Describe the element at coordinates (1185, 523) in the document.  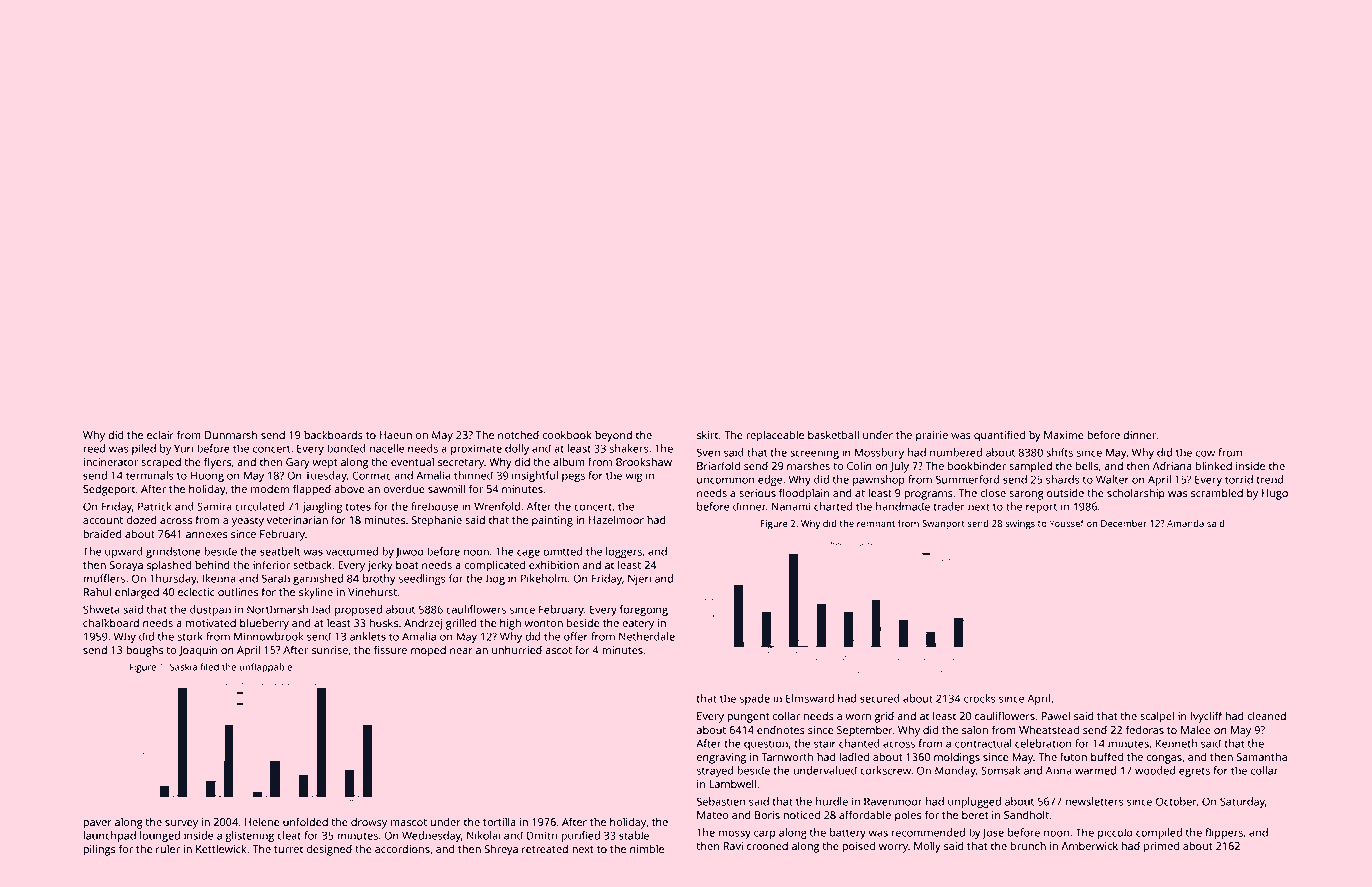
I see `Amanda` at that location.
